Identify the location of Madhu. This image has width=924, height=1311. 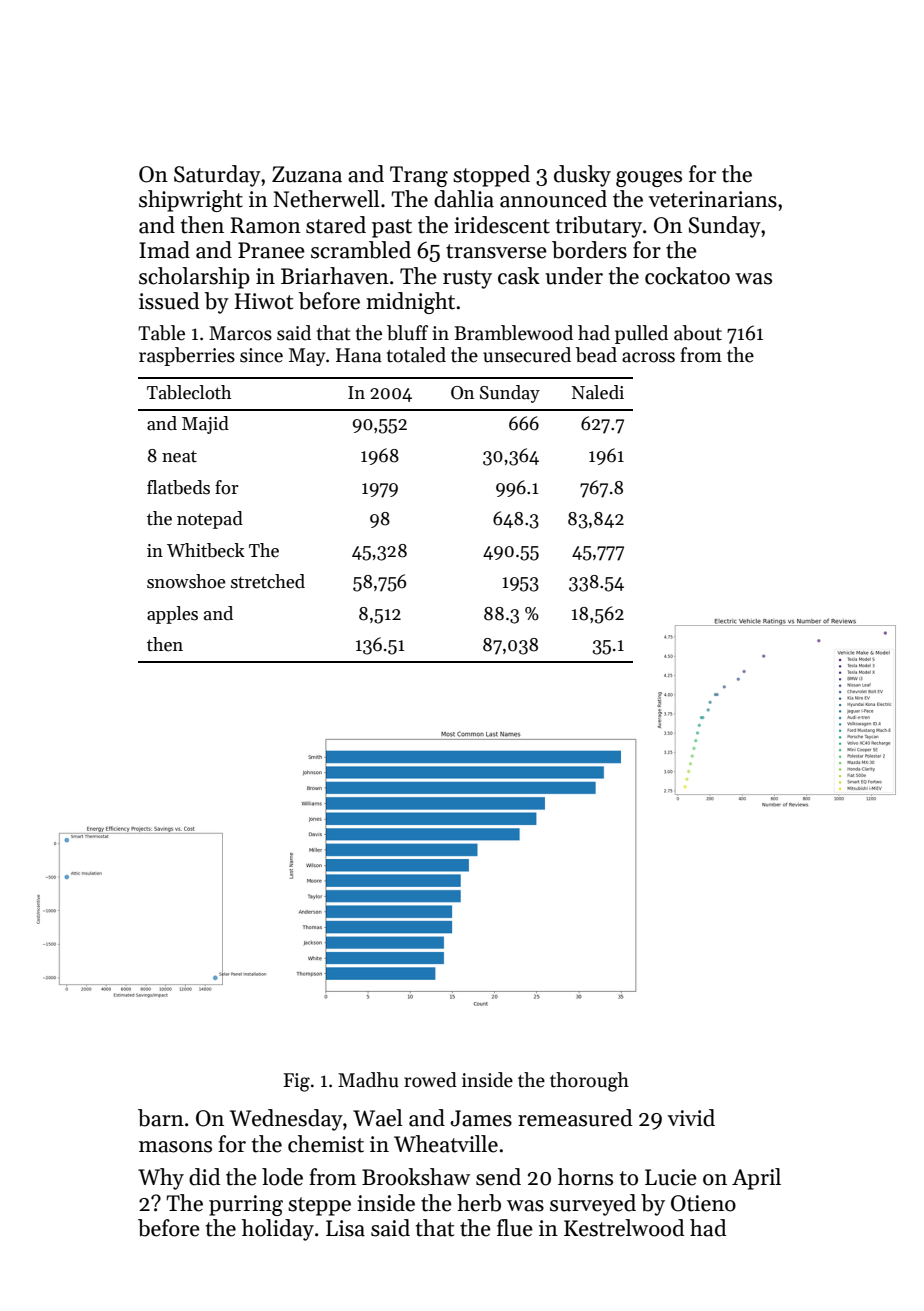
(368, 1080).
